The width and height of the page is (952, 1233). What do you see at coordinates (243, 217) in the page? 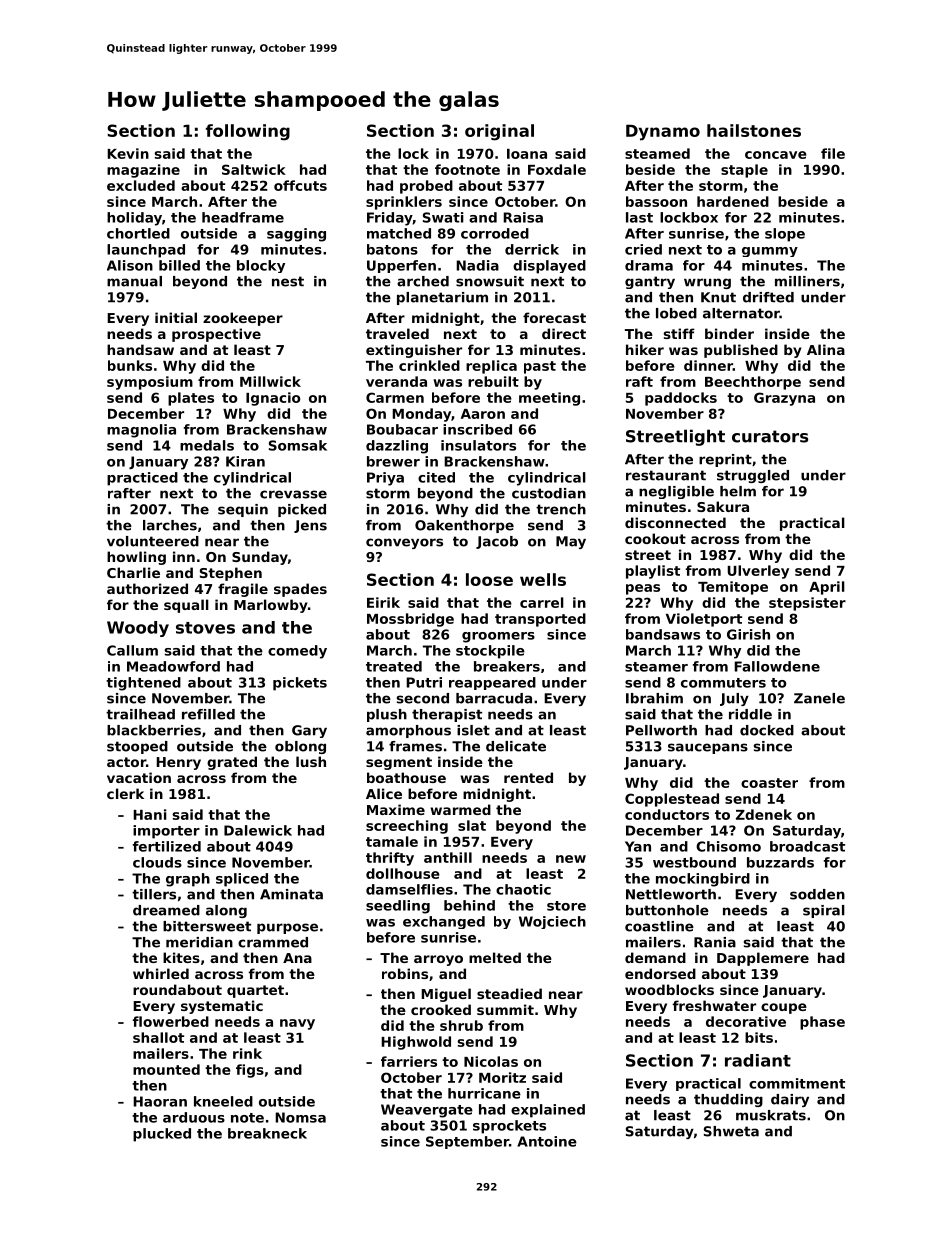
I see `headframe` at bounding box center [243, 217].
